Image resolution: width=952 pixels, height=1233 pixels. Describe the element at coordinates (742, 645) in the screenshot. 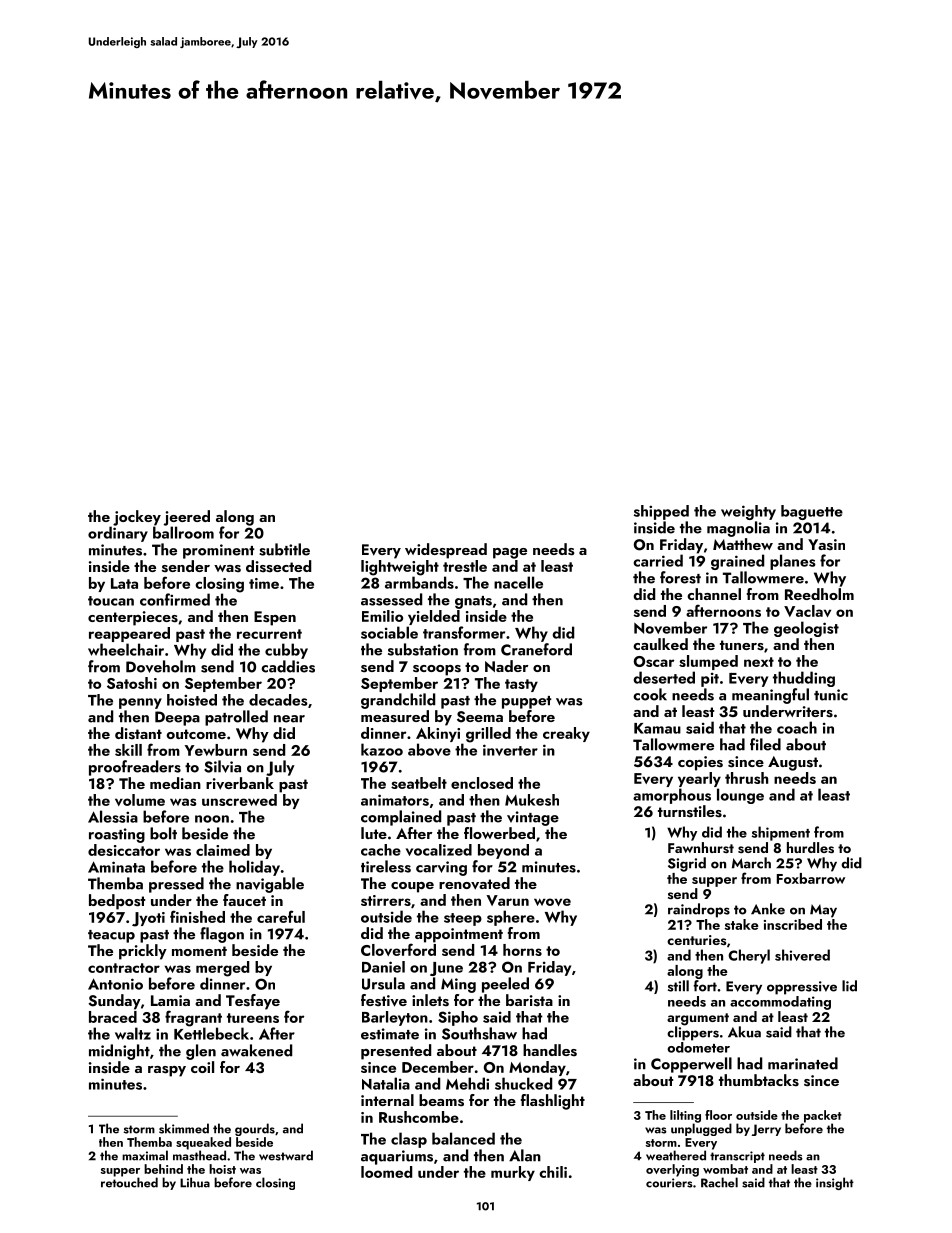

I see `tuners` at that location.
